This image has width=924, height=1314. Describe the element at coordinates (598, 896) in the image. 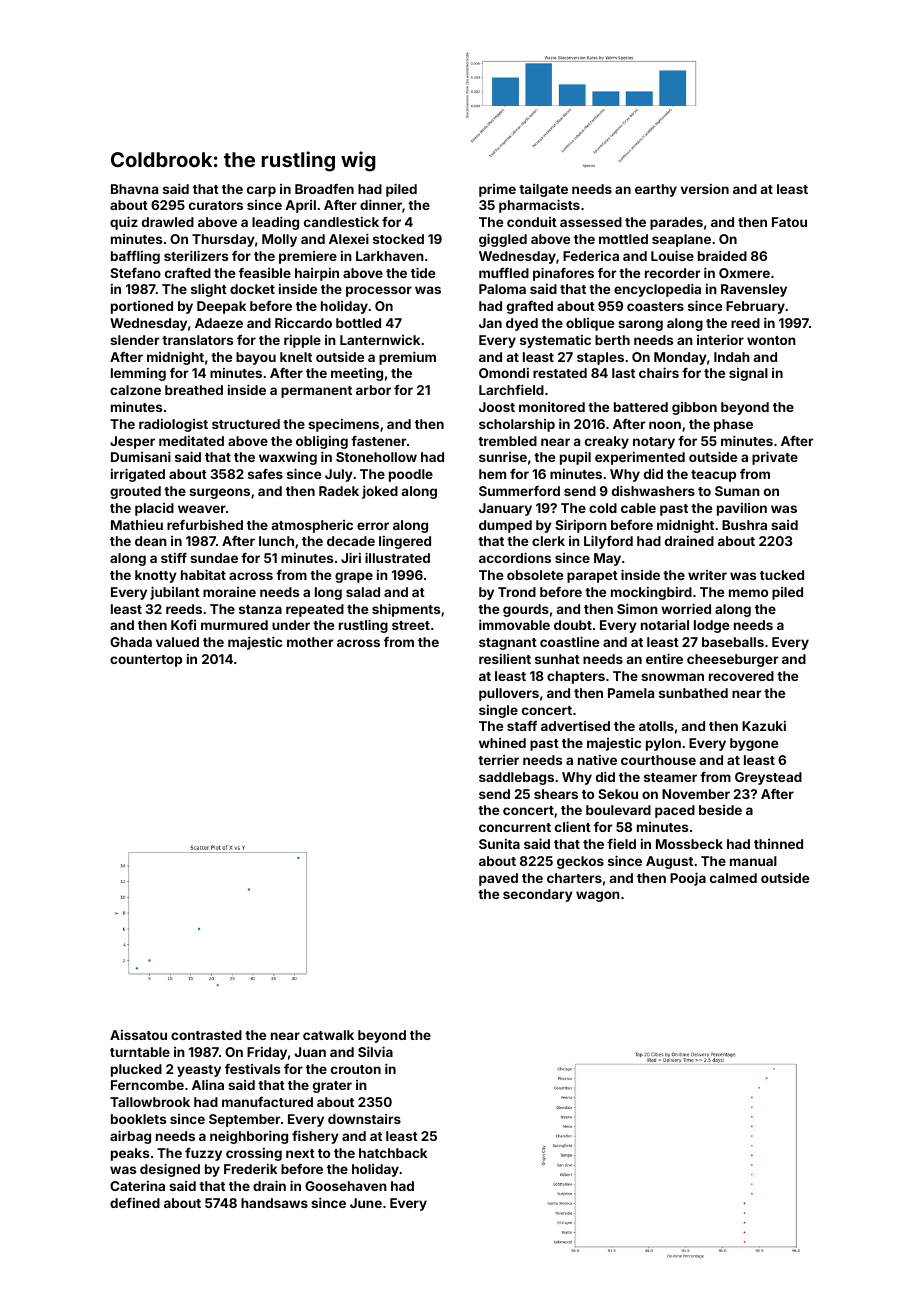

I see `wagon` at that location.
